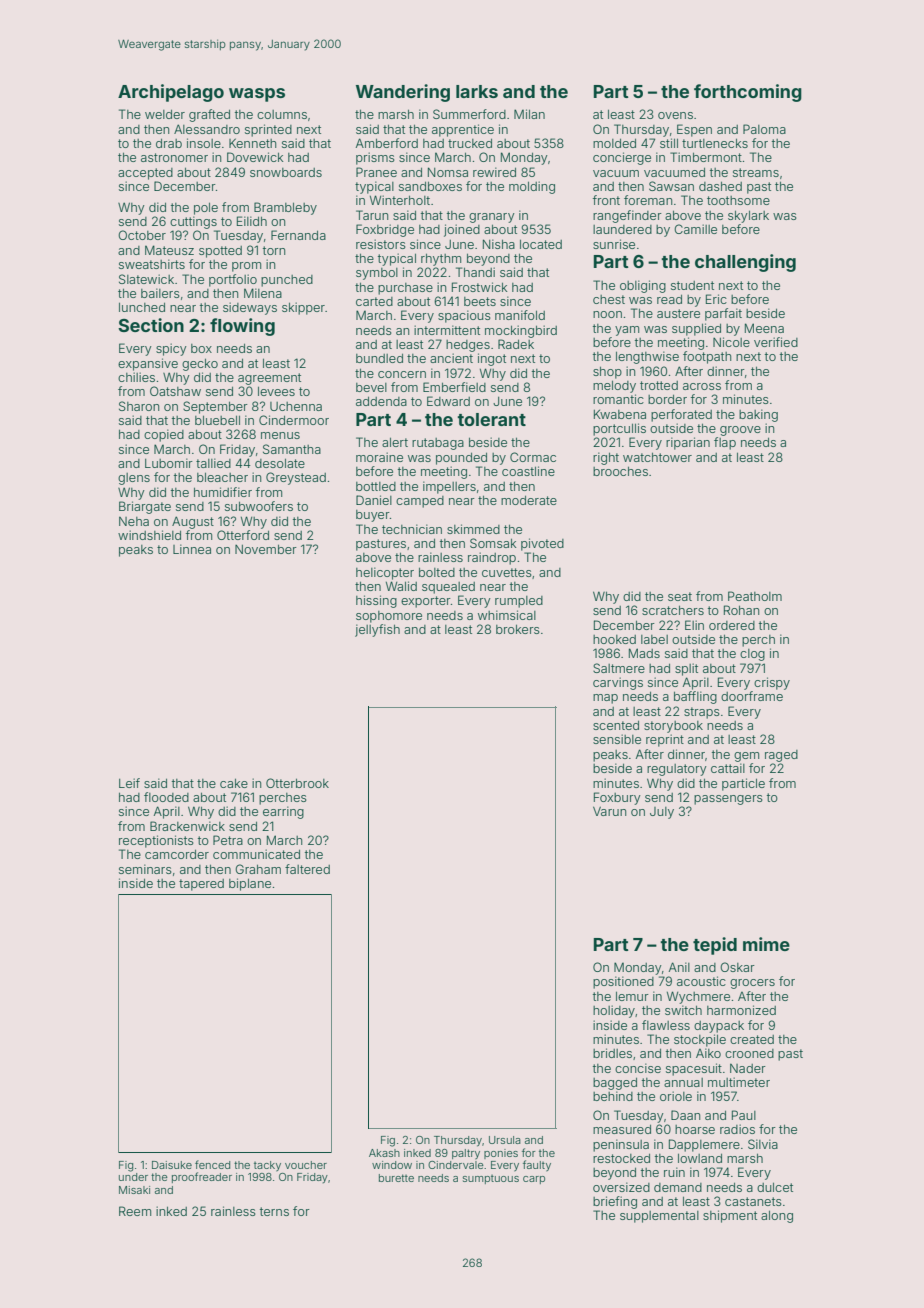 This document has height=1308, width=924. Describe the element at coordinates (252, 143) in the document. I see `Kenneth` at that location.
